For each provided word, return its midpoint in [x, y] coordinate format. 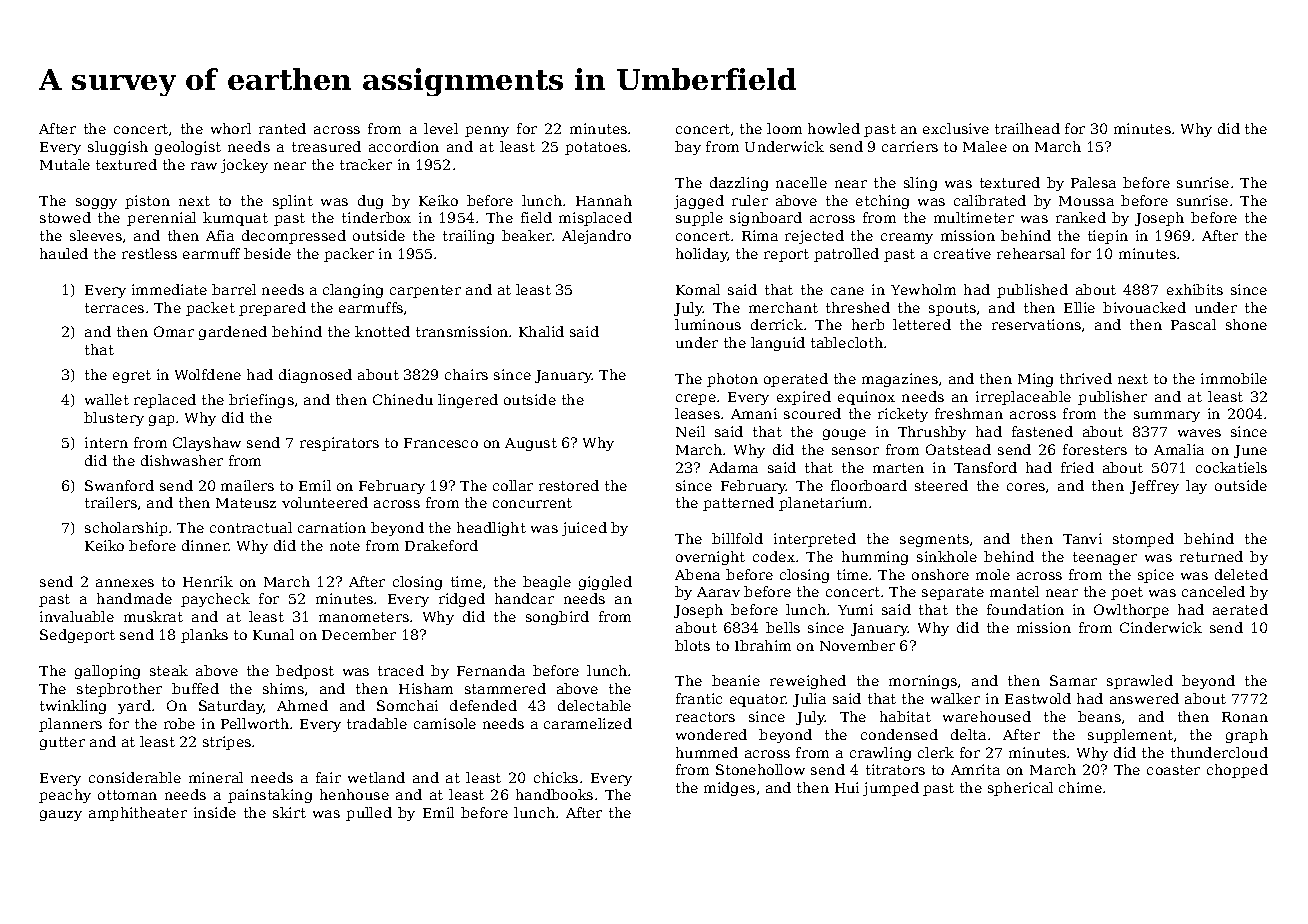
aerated [1240, 609]
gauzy [61, 815]
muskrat [153, 616]
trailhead [1027, 128]
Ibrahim [763, 645]
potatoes [596, 148]
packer [349, 255]
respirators [339, 444]
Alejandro [596, 237]
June [1250, 451]
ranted [282, 128]
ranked [1081, 217]
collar [513, 485]
